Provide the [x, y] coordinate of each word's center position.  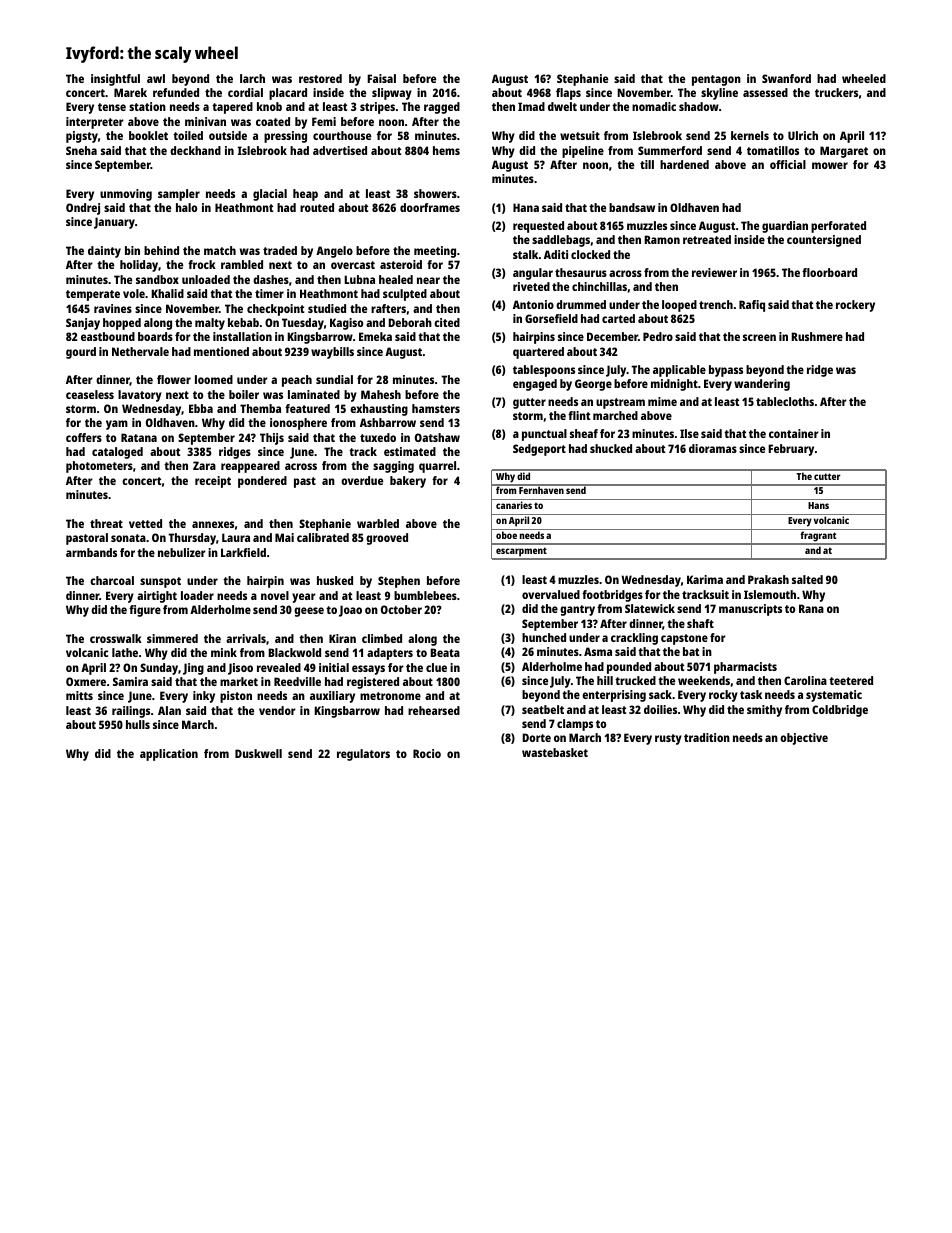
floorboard [829, 272]
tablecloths [785, 401]
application [169, 755]
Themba [260, 408]
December [612, 336]
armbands [91, 552]
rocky [723, 696]
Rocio [427, 753]
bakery [408, 482]
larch [252, 78]
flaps [568, 94]
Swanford [786, 78]
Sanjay [83, 324]
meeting [435, 252]
